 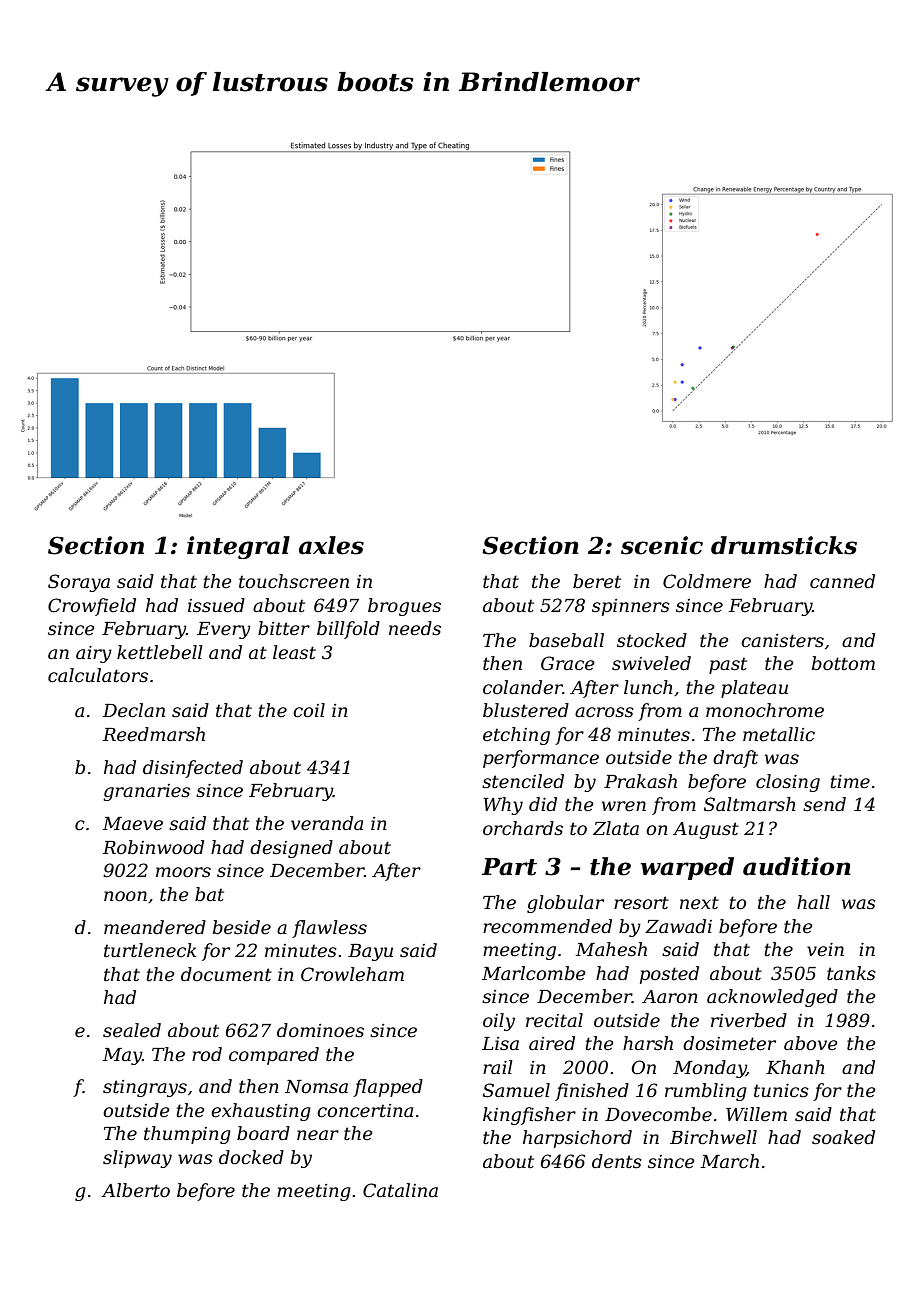 I want to click on integral, so click(x=238, y=547).
